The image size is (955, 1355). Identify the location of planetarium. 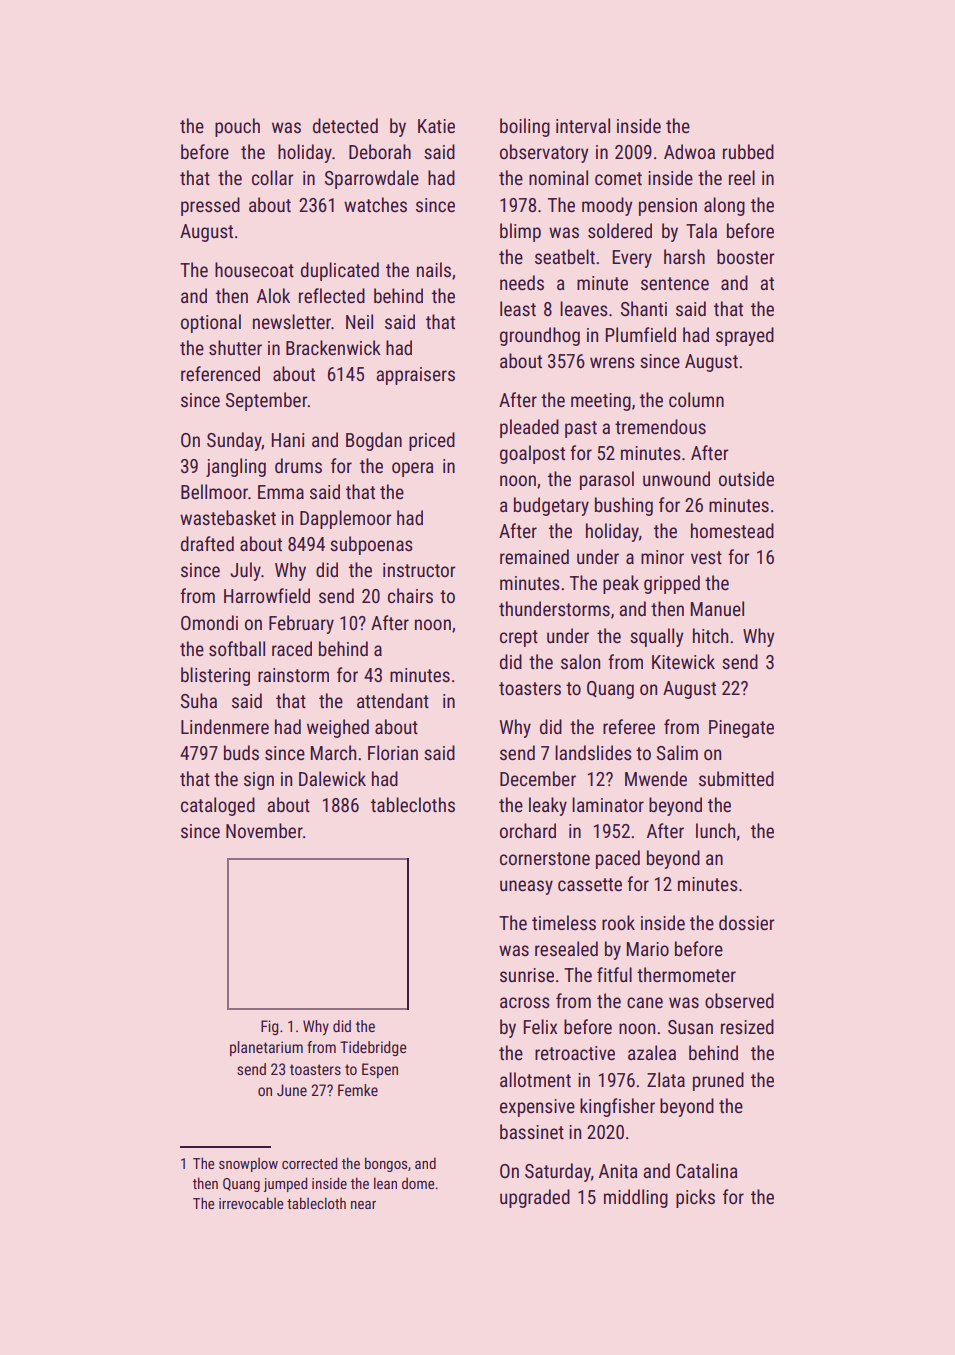
(266, 1048).
